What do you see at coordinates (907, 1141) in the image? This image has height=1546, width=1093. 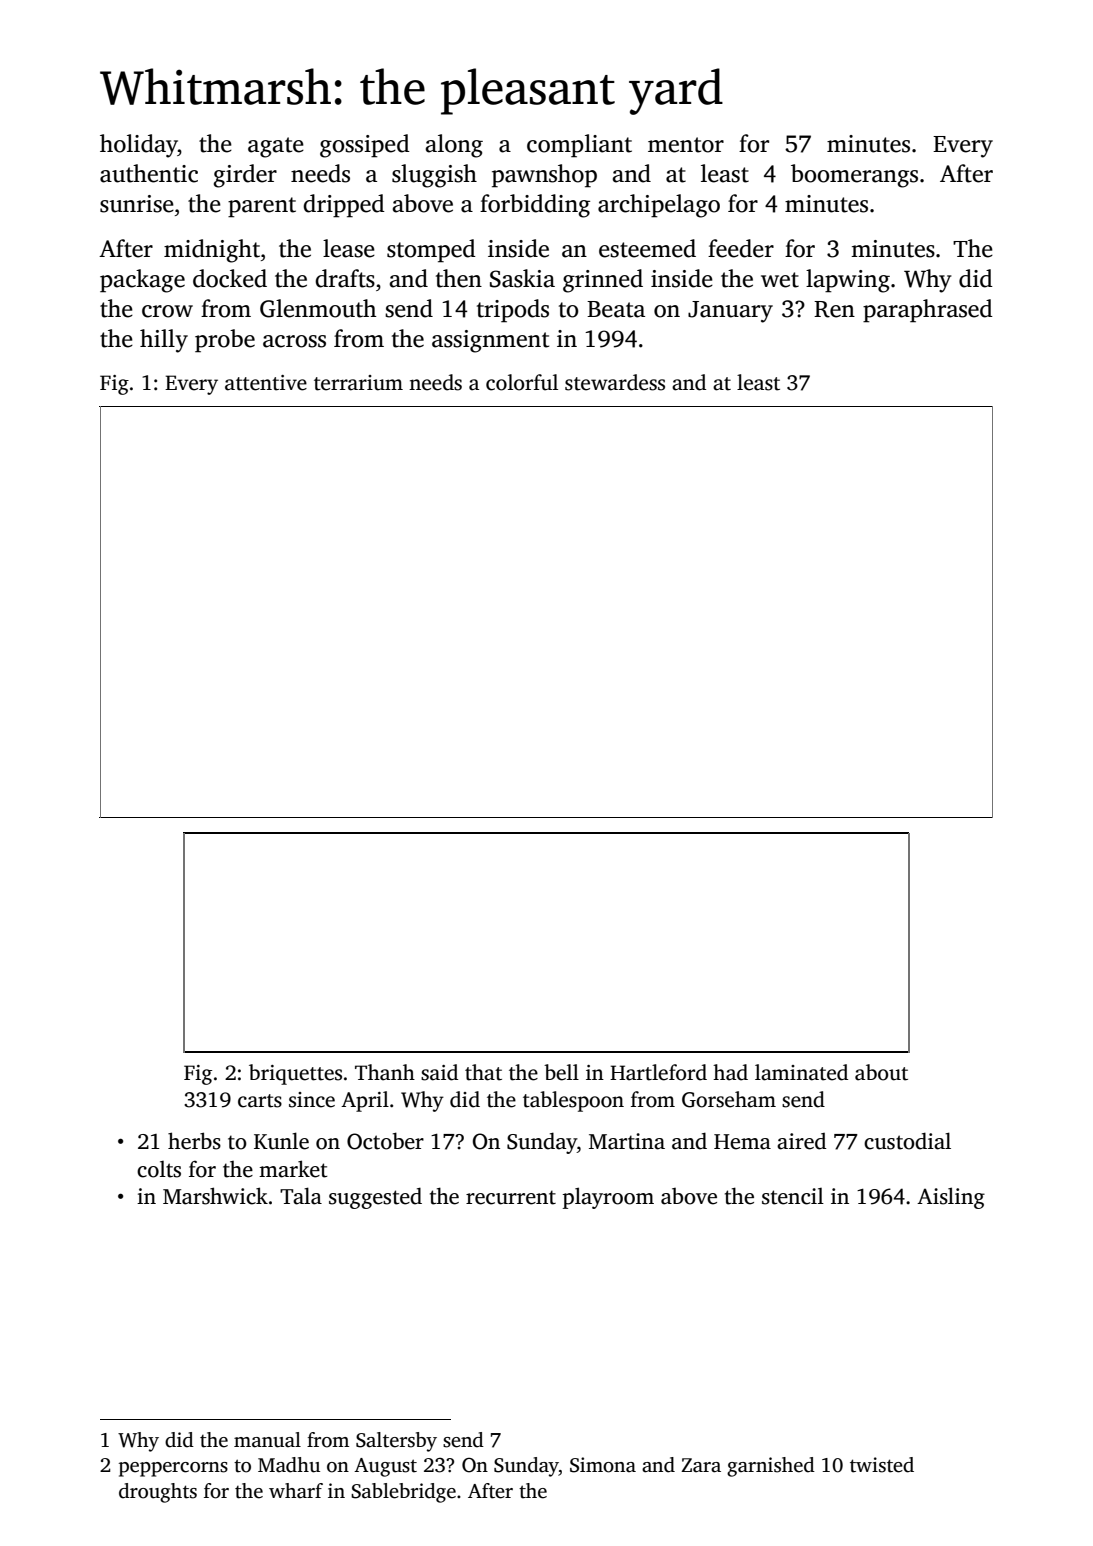 I see `custodial` at bounding box center [907, 1141].
